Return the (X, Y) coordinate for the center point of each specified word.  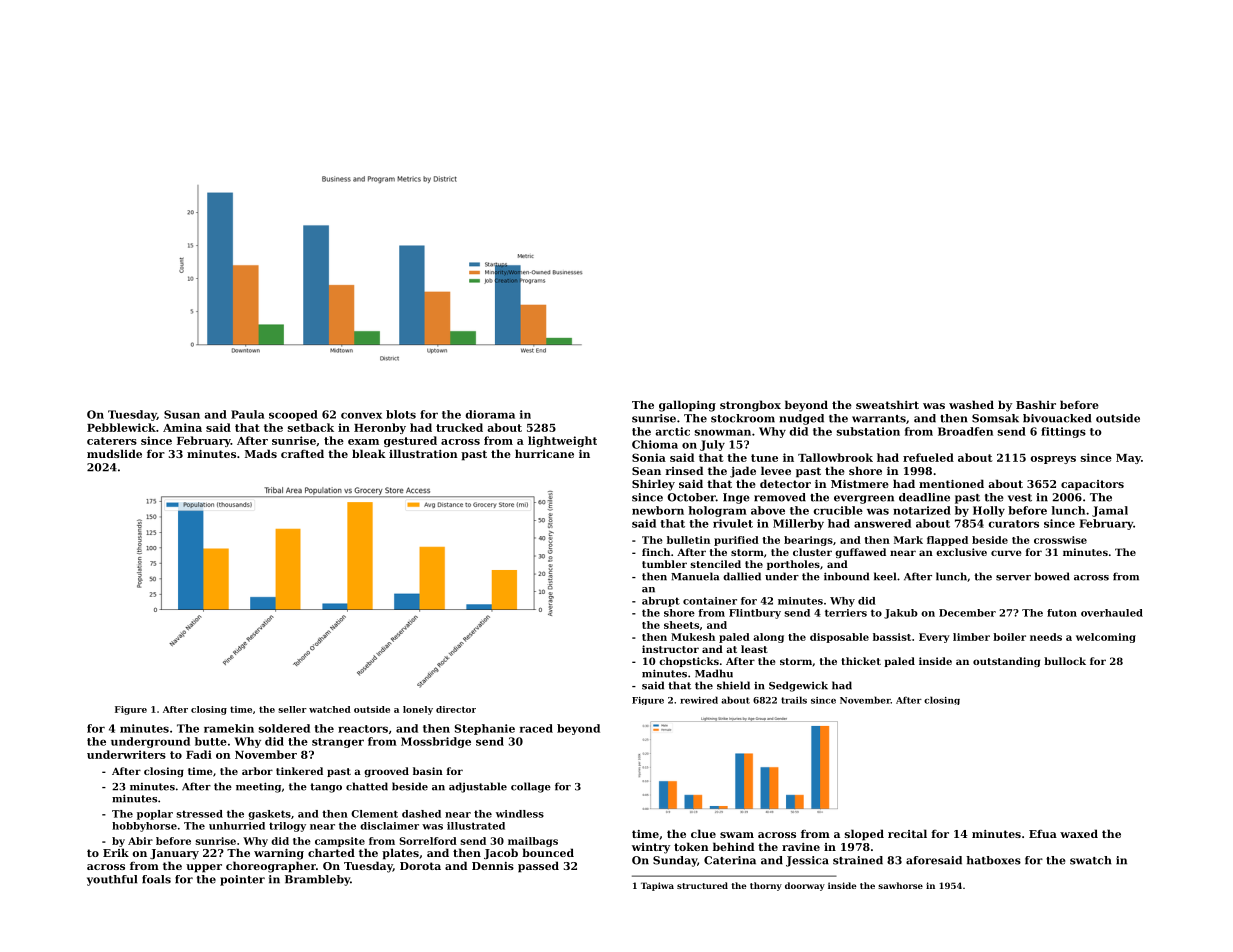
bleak (369, 453)
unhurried (237, 826)
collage (531, 787)
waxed (1079, 833)
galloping (687, 406)
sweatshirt (887, 404)
